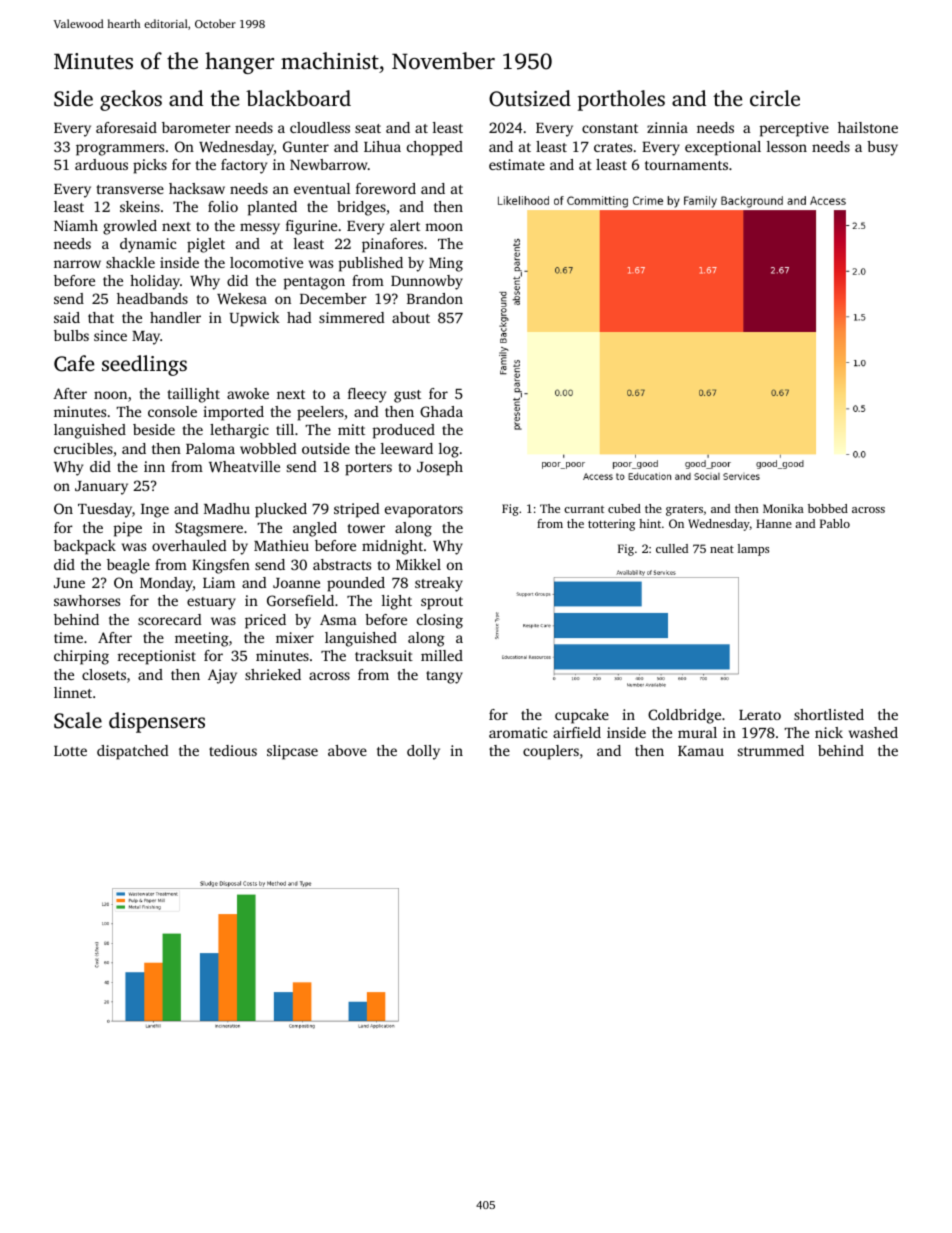 The height and width of the image is (1233, 952). What do you see at coordinates (435, 298) in the image?
I see `Brandon` at bounding box center [435, 298].
